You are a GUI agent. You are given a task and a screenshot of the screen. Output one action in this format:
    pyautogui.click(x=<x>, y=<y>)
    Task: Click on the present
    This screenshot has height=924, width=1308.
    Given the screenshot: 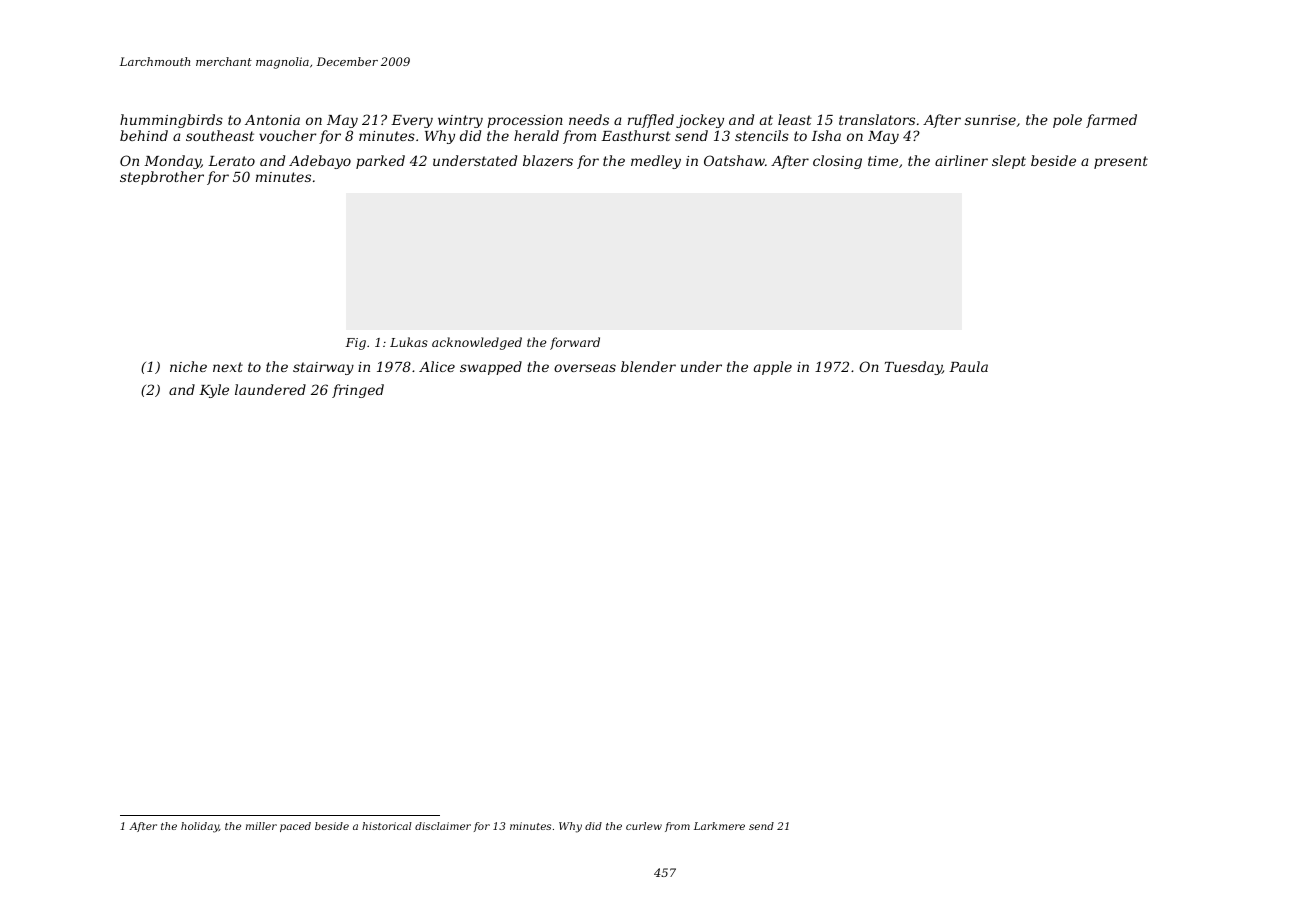 What is the action you would take?
    pyautogui.click(x=1121, y=162)
